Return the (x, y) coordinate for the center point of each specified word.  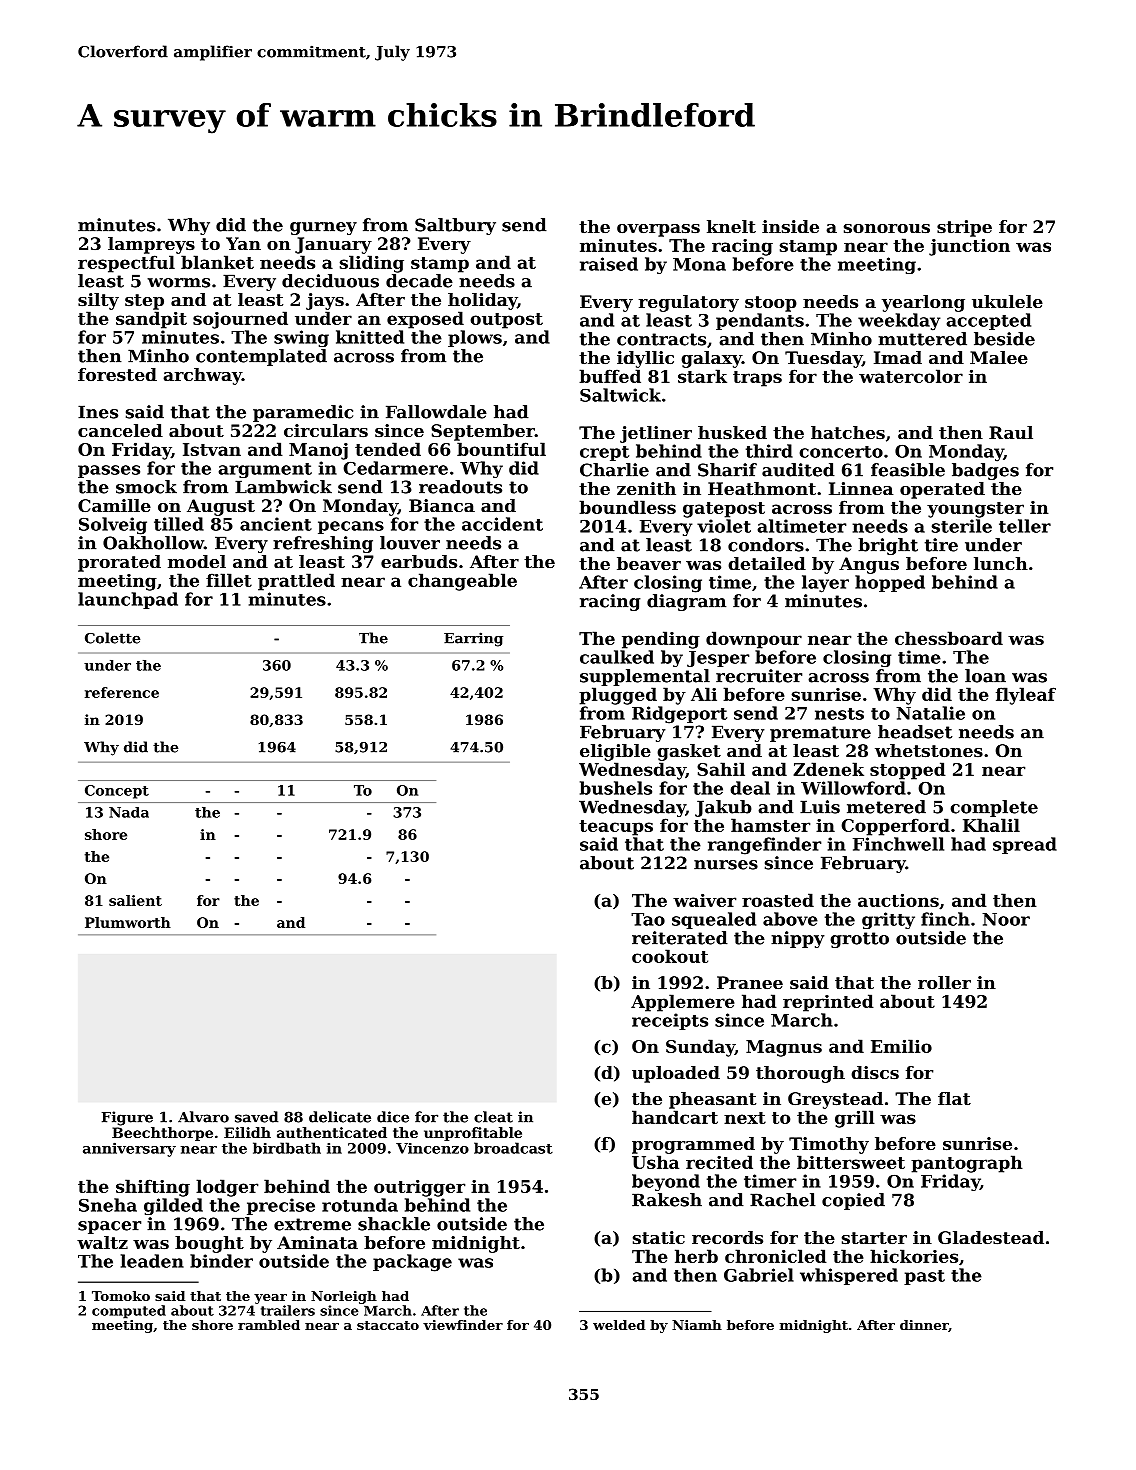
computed (129, 1312)
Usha (655, 1162)
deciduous (330, 281)
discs (875, 1072)
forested (117, 374)
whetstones (929, 750)
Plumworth (128, 922)
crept (604, 453)
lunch (1001, 563)
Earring (473, 639)
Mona (699, 264)
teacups (616, 828)
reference (122, 692)
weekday (899, 322)
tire (941, 545)
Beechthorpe (162, 1134)
